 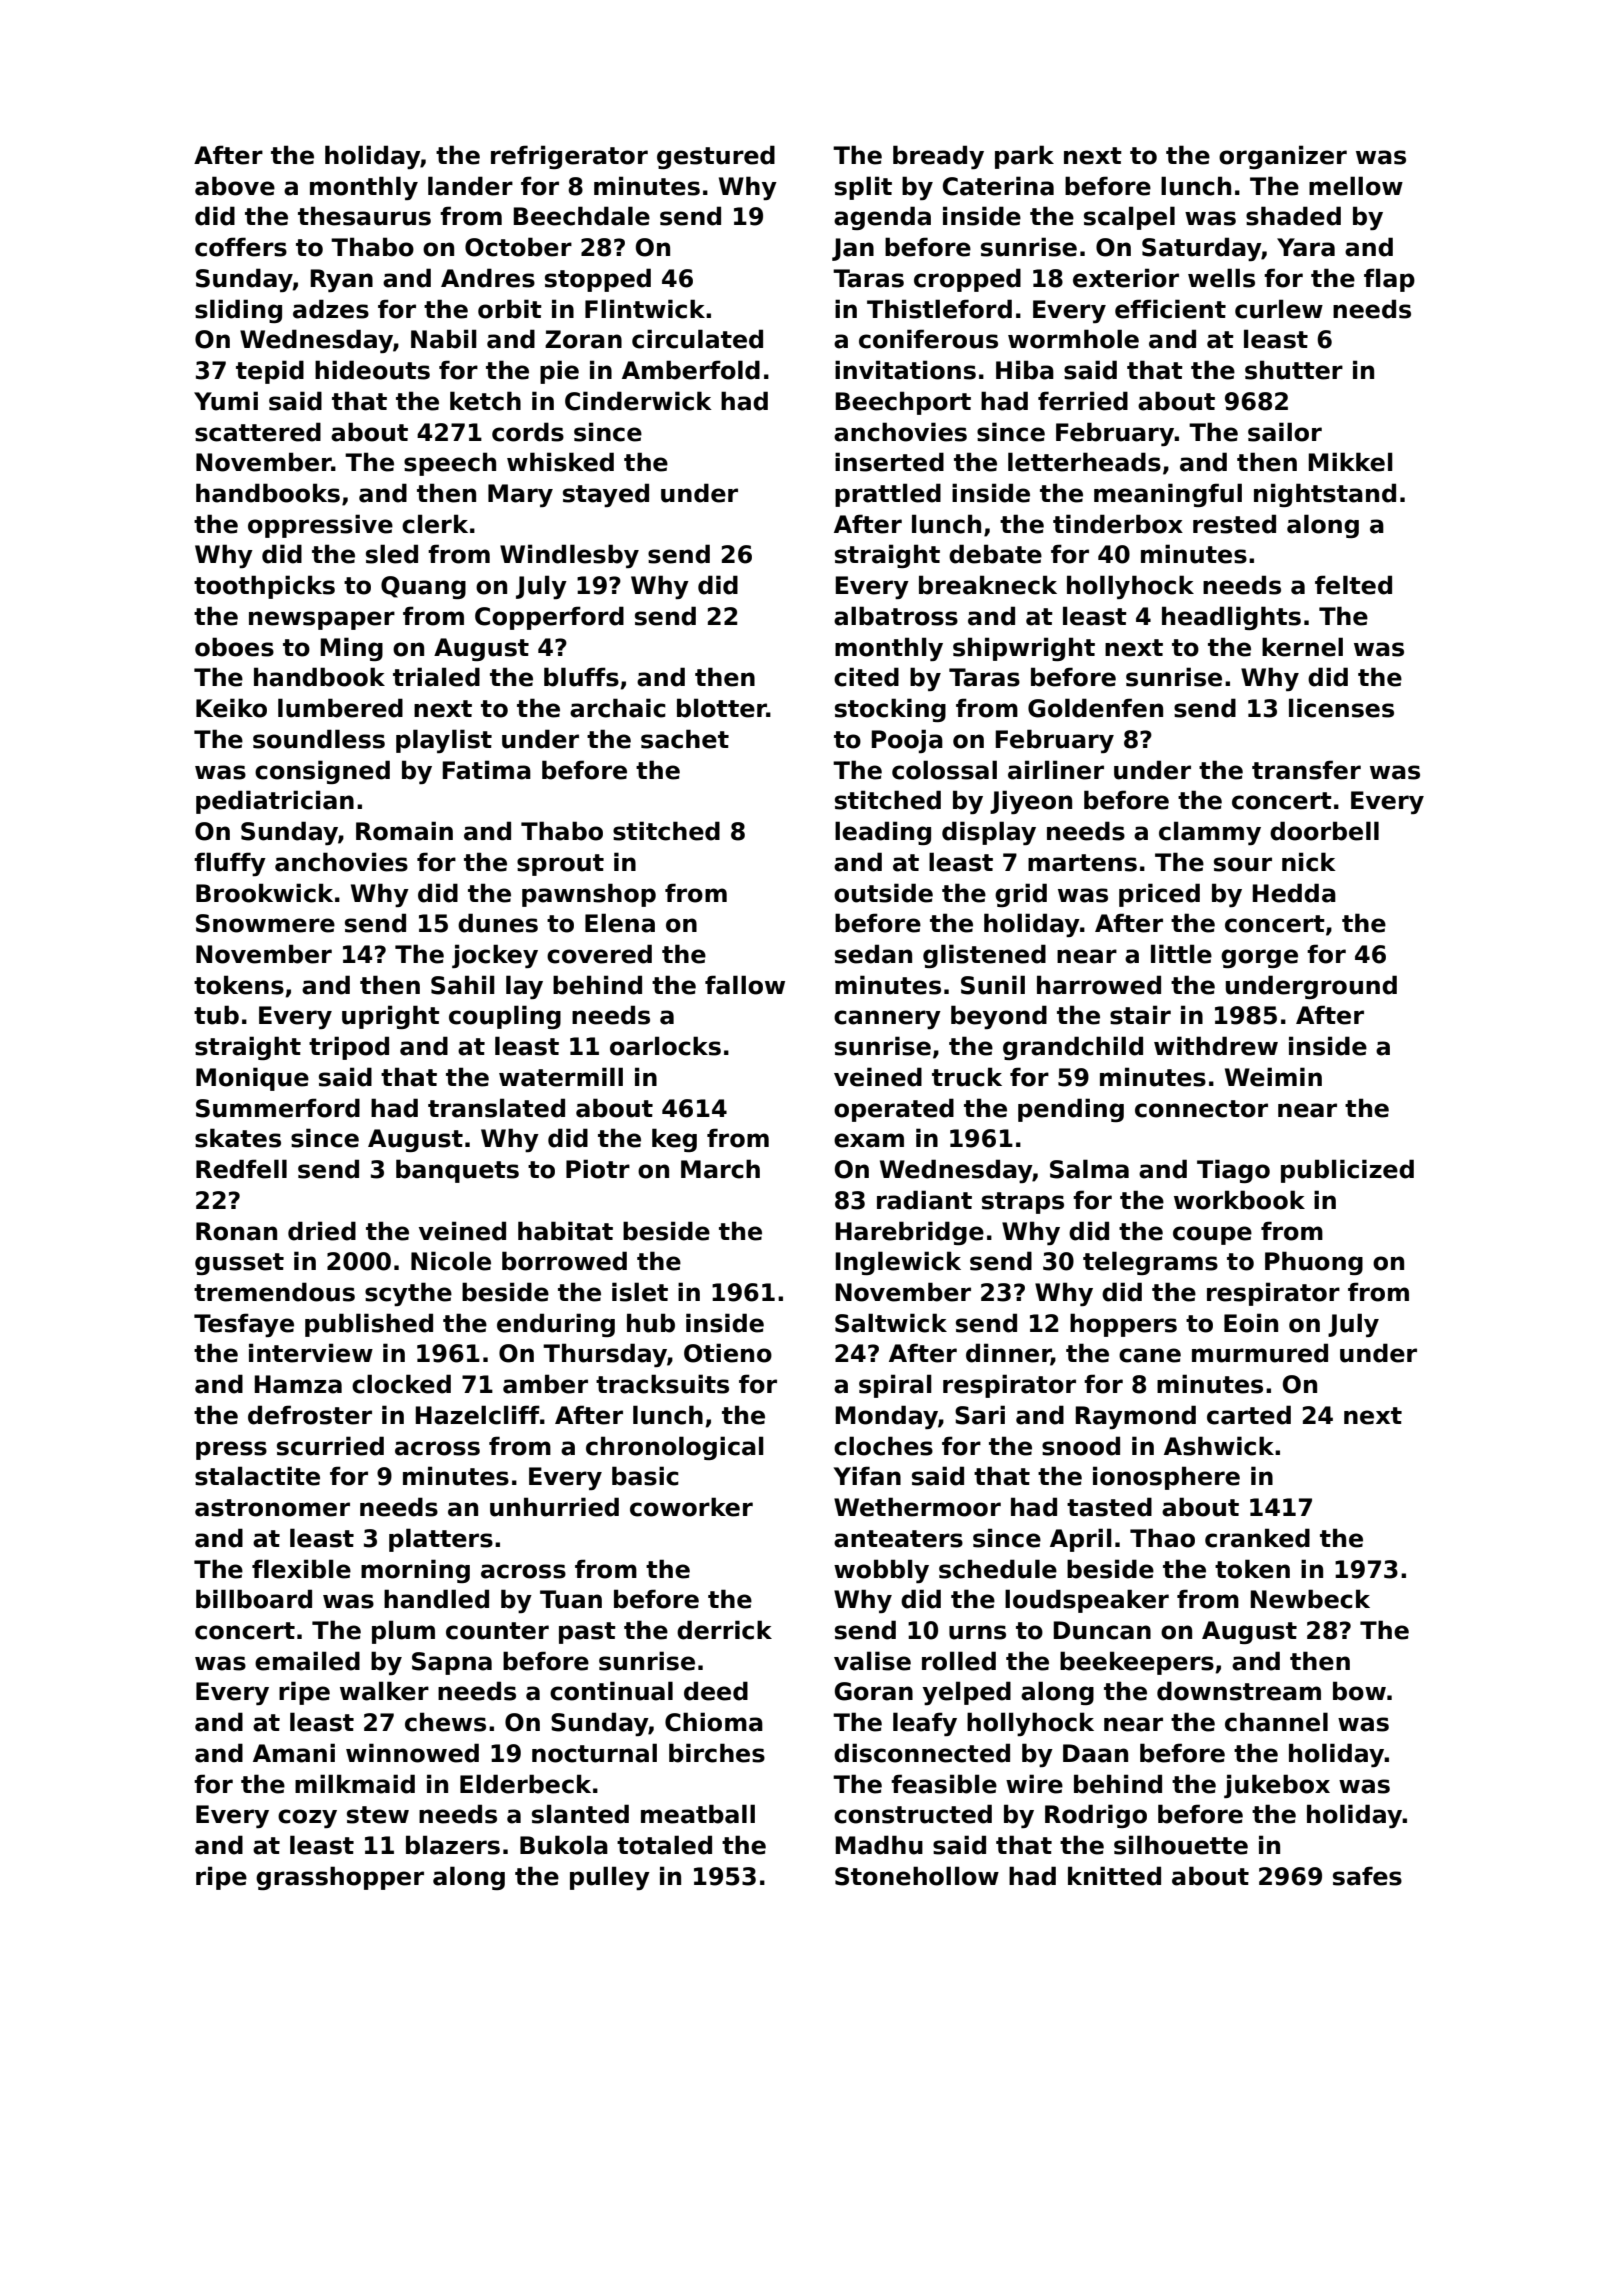 I want to click on ionosphere, so click(x=1166, y=1478).
